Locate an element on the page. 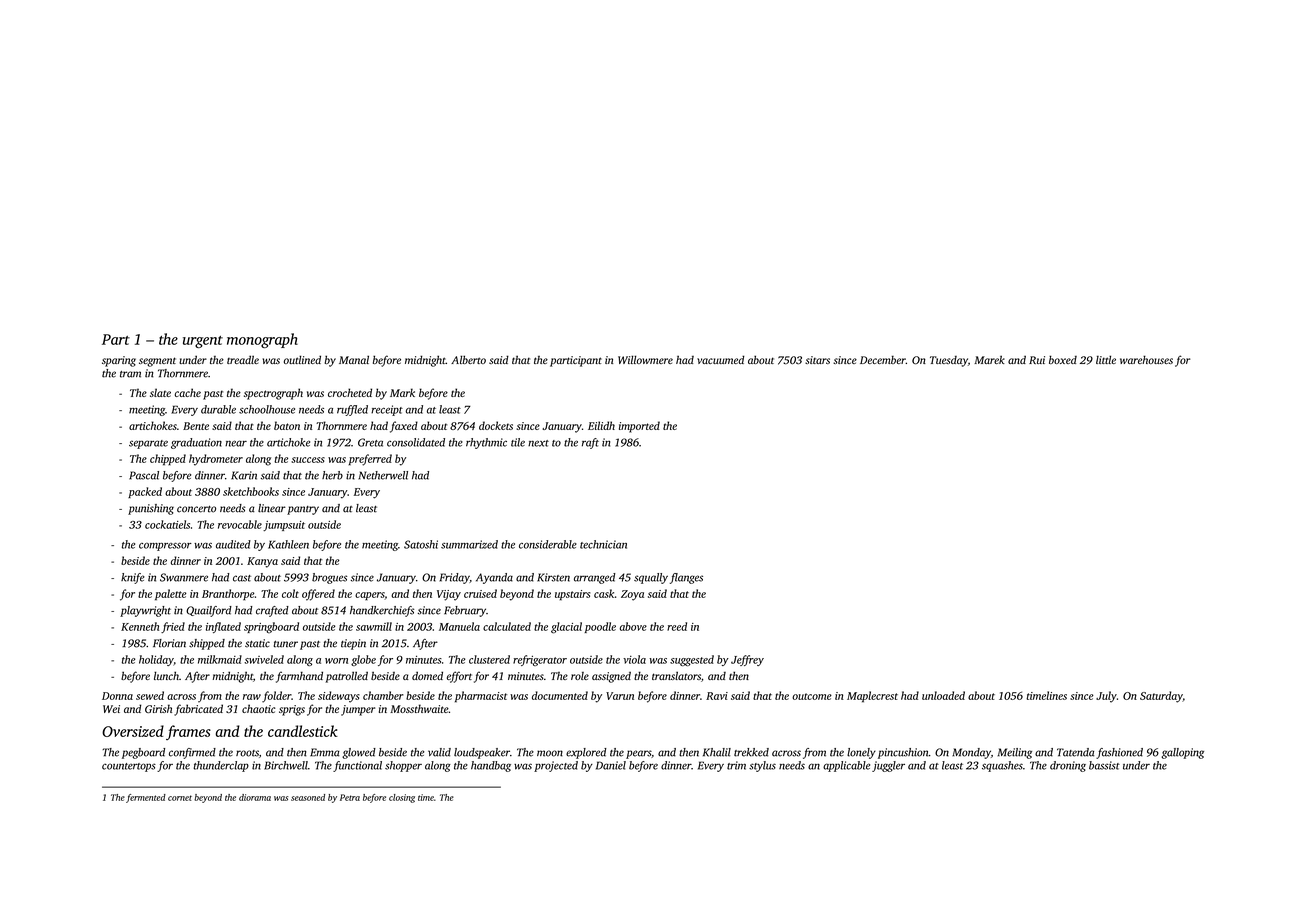 This page has width=1308, height=924. squashes is located at coordinates (1002, 766).
